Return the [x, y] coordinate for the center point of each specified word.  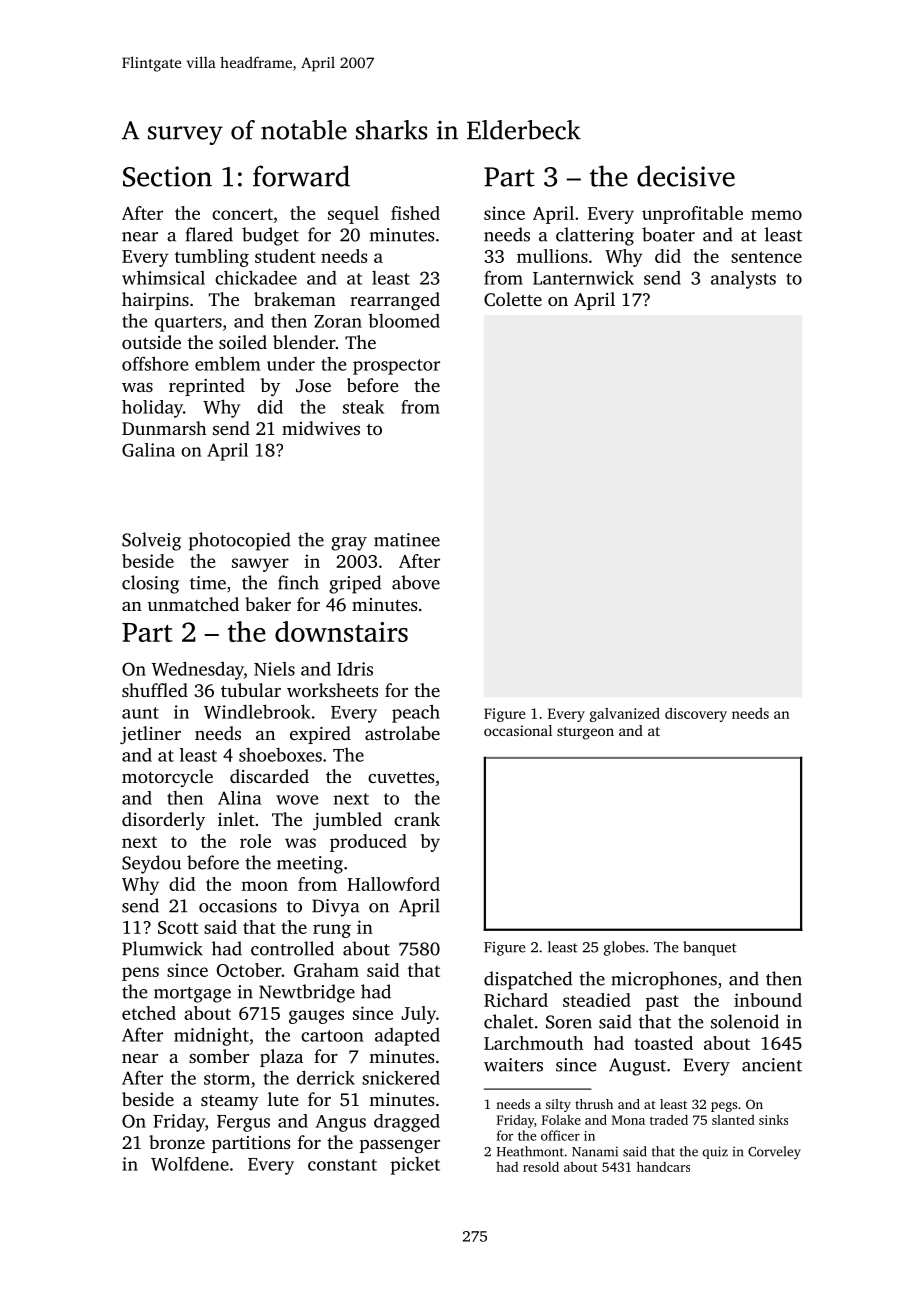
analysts [743, 280]
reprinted [207, 387]
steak [363, 407]
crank [417, 819]
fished [415, 213]
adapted [407, 1037]
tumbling [212, 258]
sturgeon [585, 733]
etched [149, 1013]
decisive [686, 176]
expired [320, 735]
